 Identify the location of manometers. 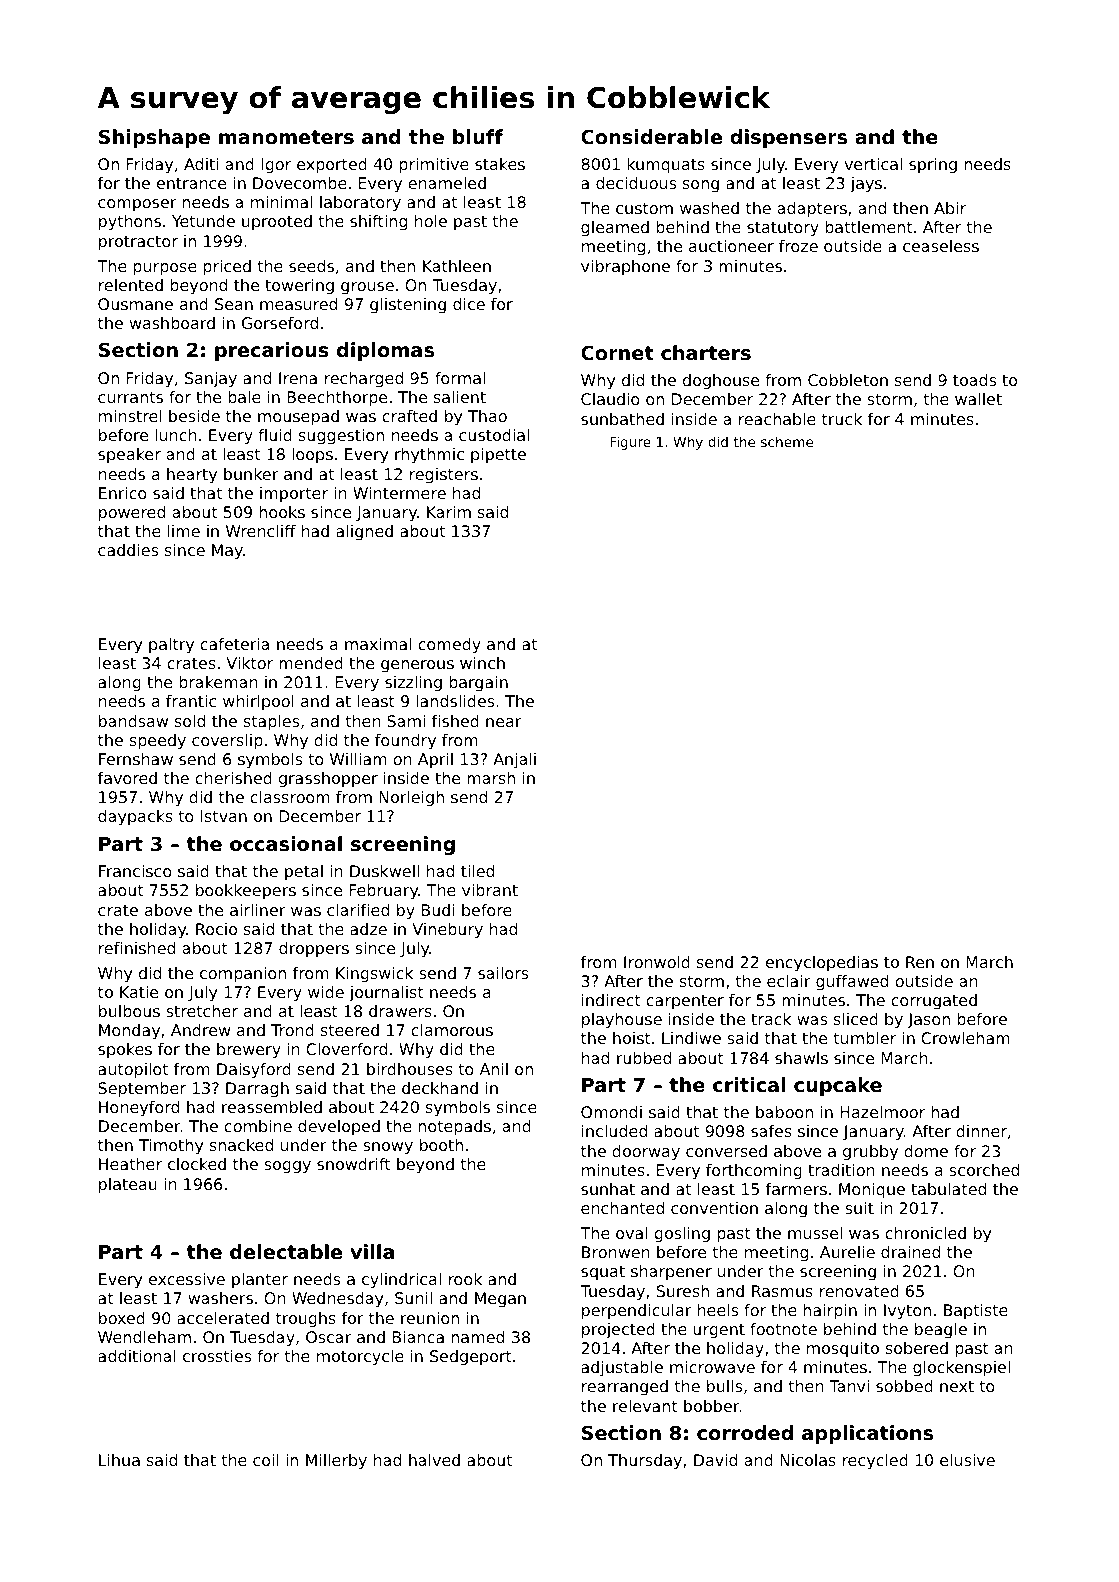
(286, 137).
